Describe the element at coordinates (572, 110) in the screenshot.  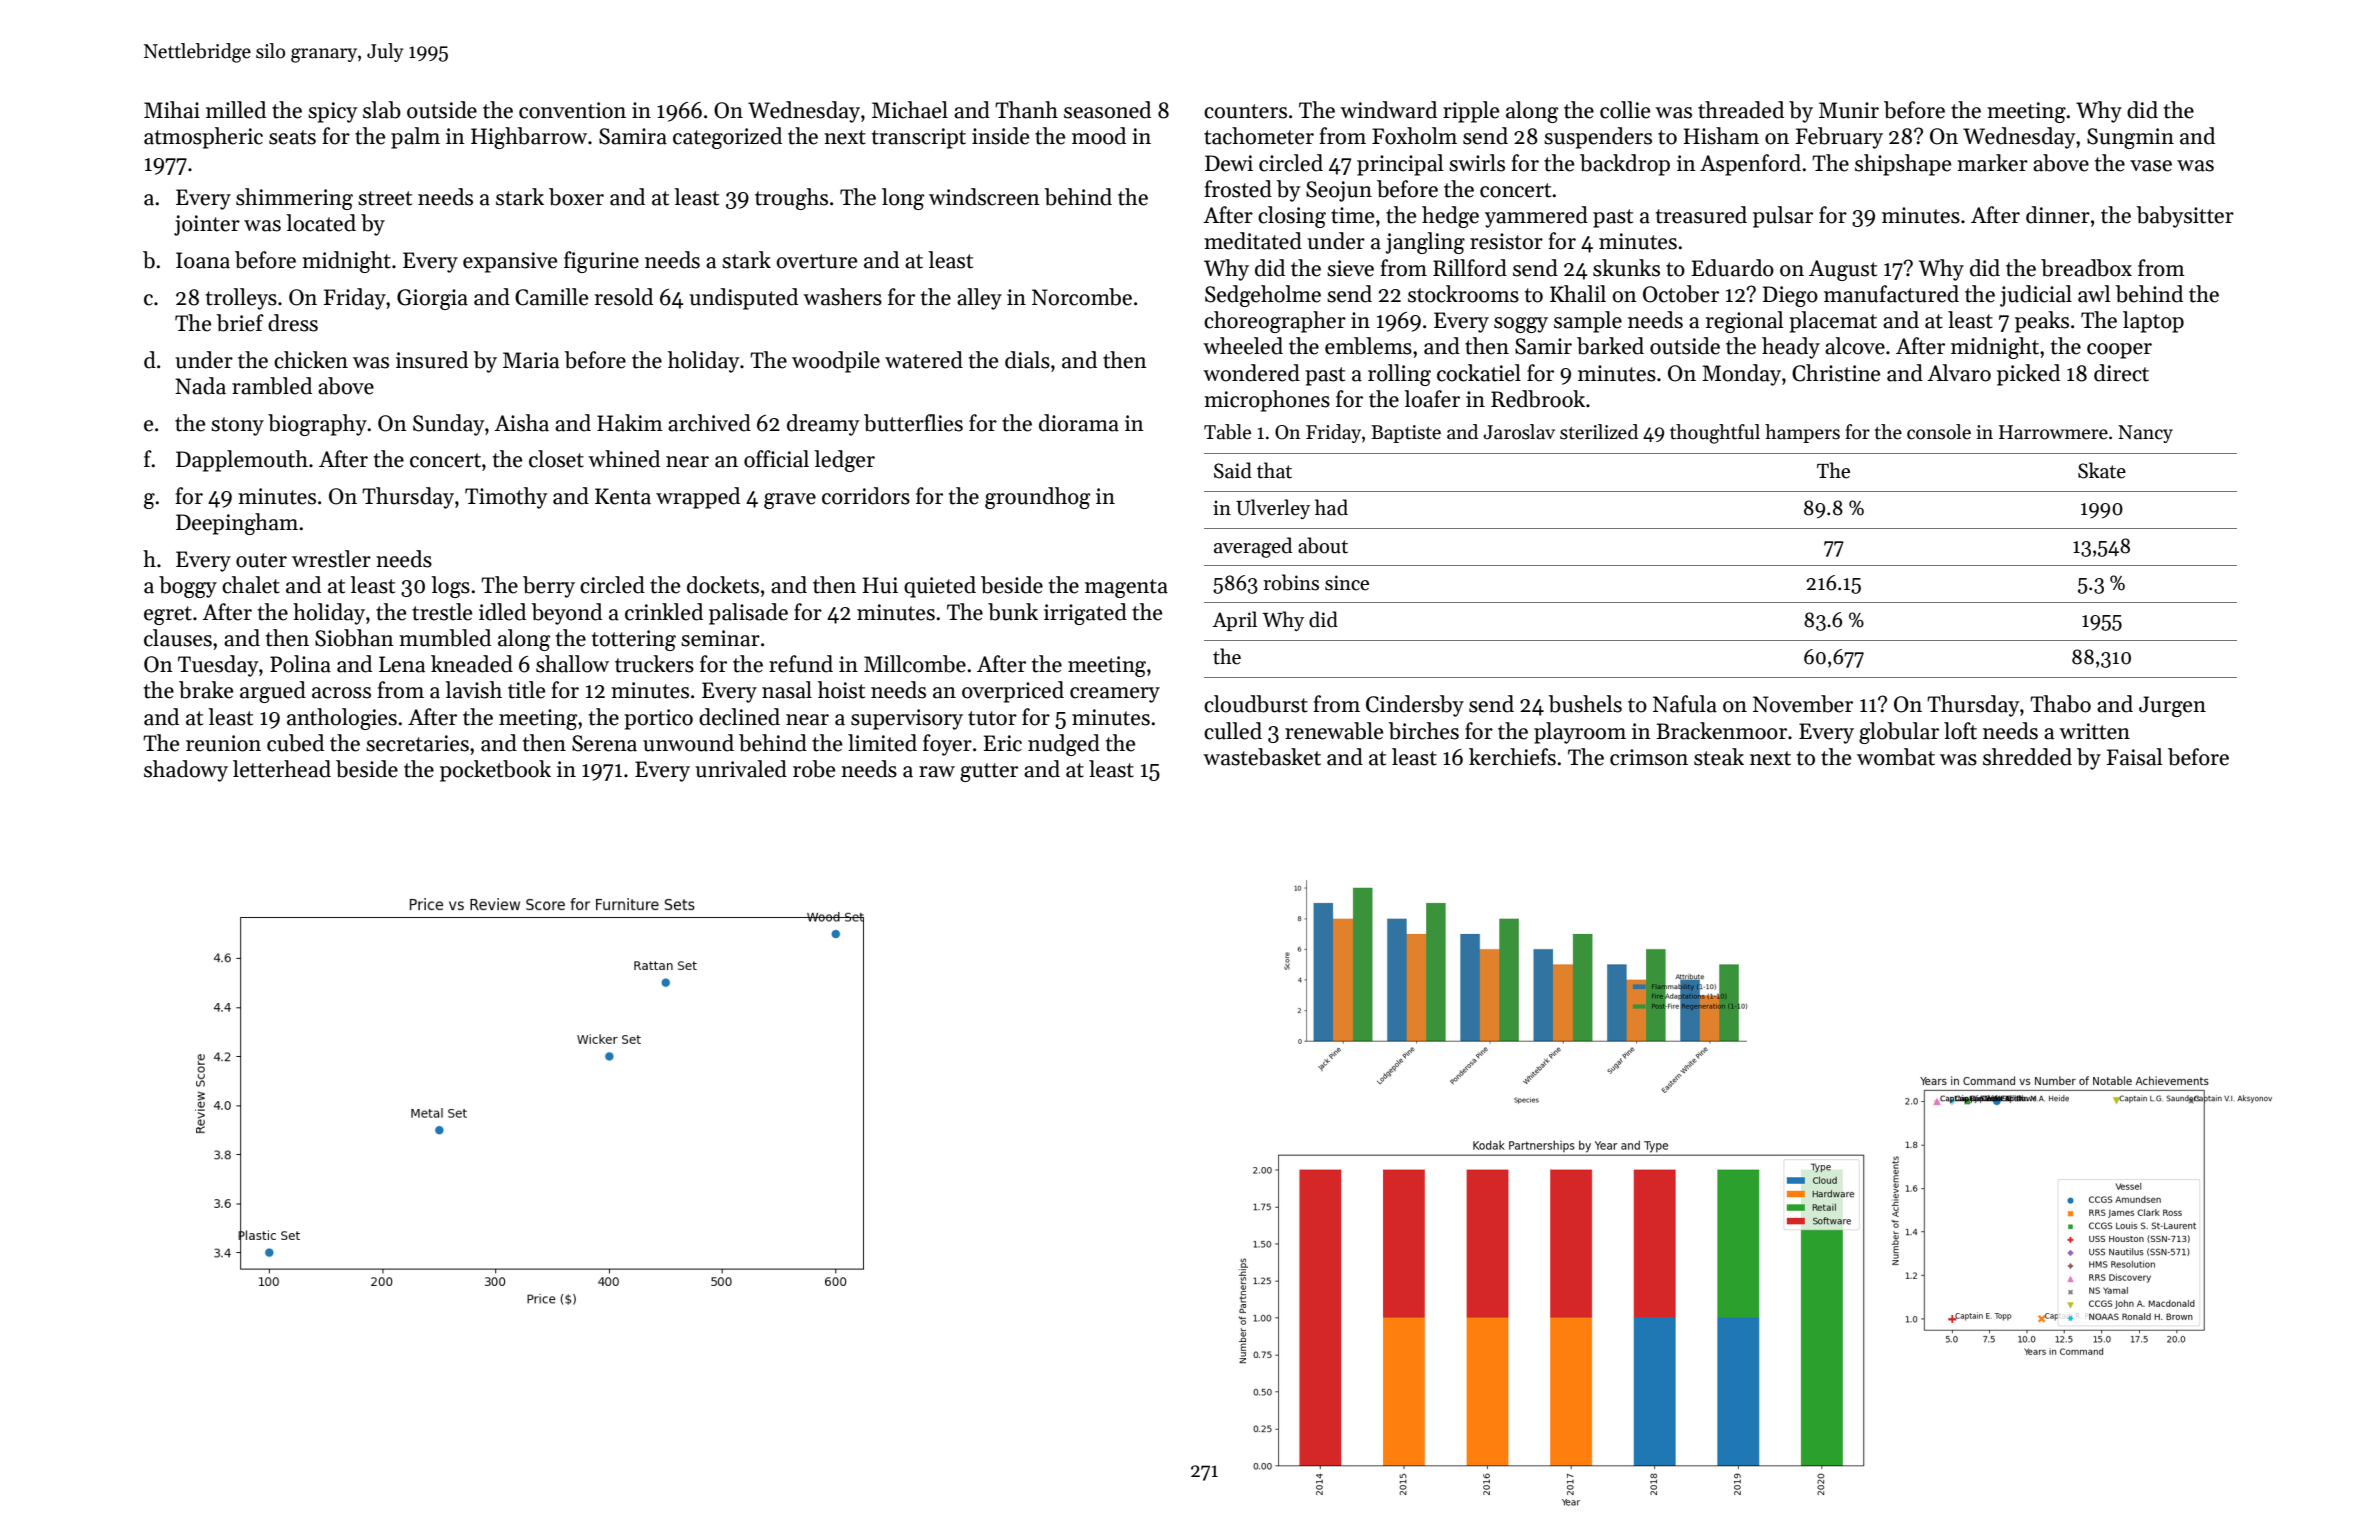
I see `convention` at that location.
